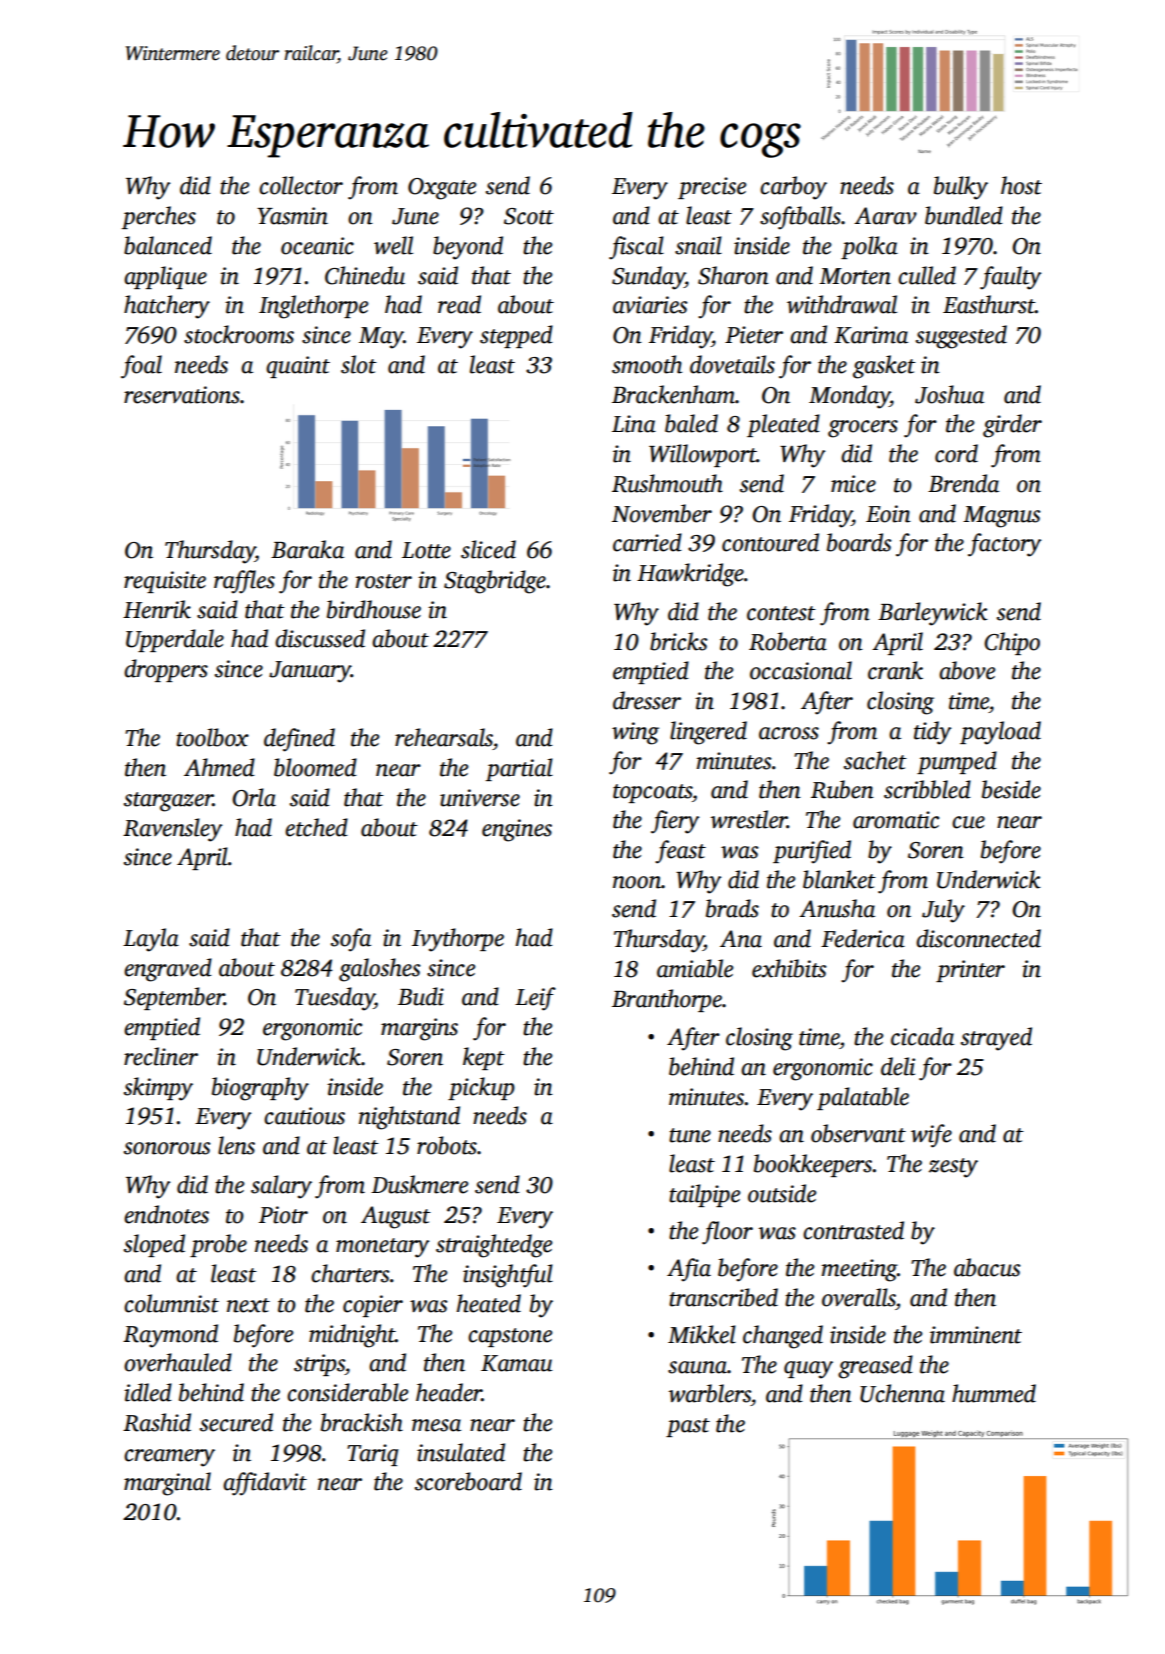 Image resolution: width=1165 pixels, height=1654 pixels. I want to click on universe, so click(480, 798).
